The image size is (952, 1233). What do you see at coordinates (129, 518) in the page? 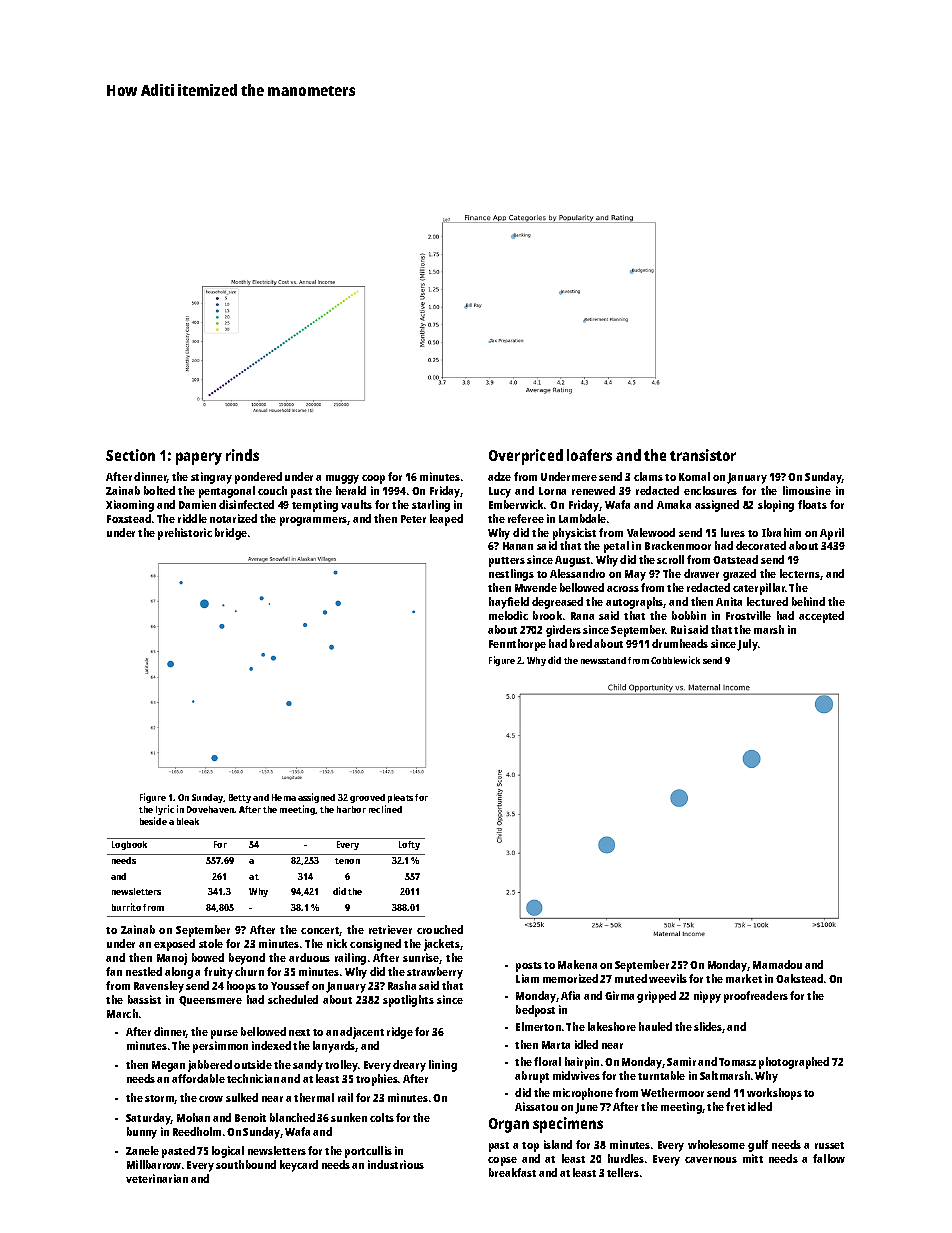
I see `Foxstead` at bounding box center [129, 518].
